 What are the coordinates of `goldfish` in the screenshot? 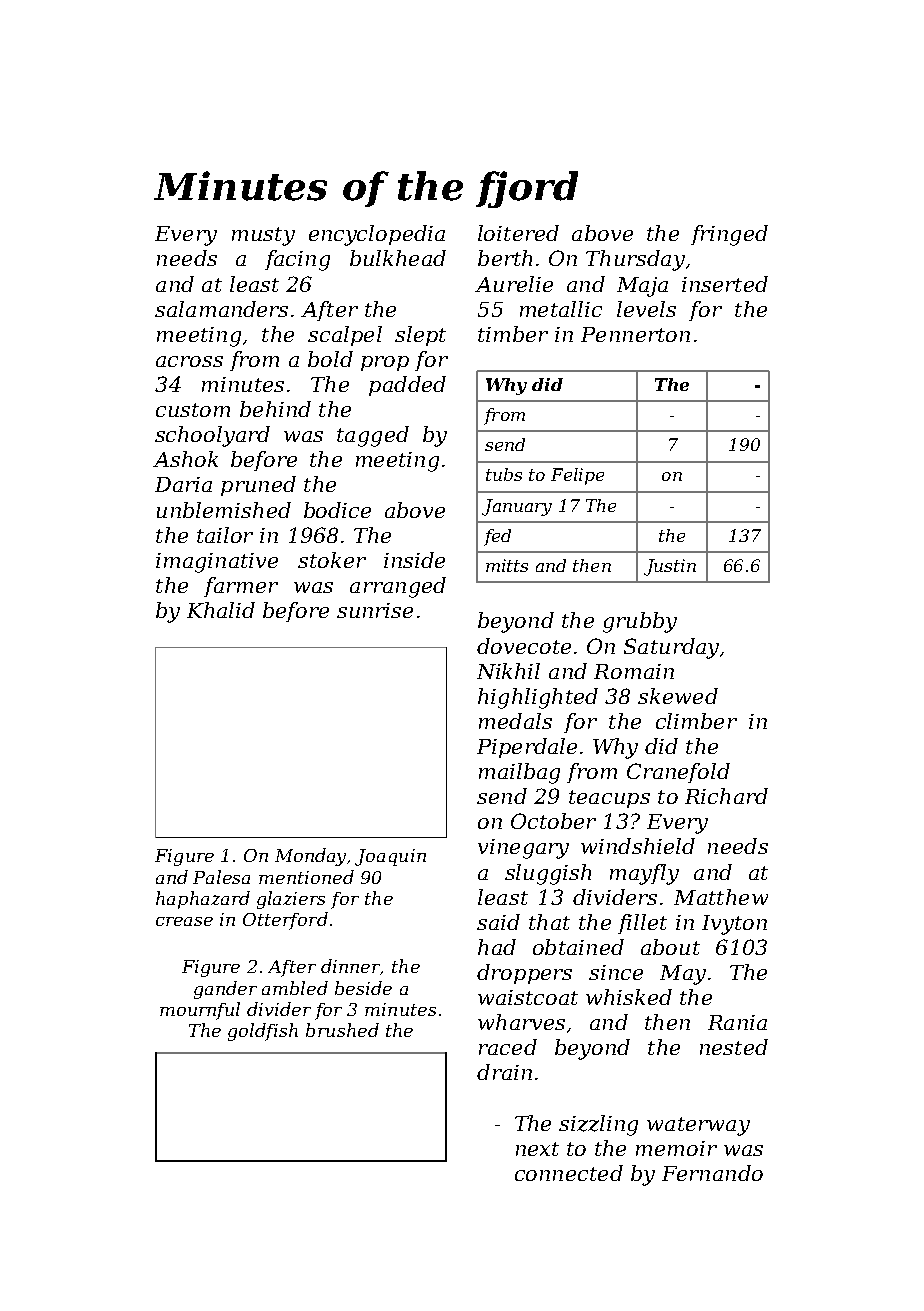 It's located at (263, 1032).
